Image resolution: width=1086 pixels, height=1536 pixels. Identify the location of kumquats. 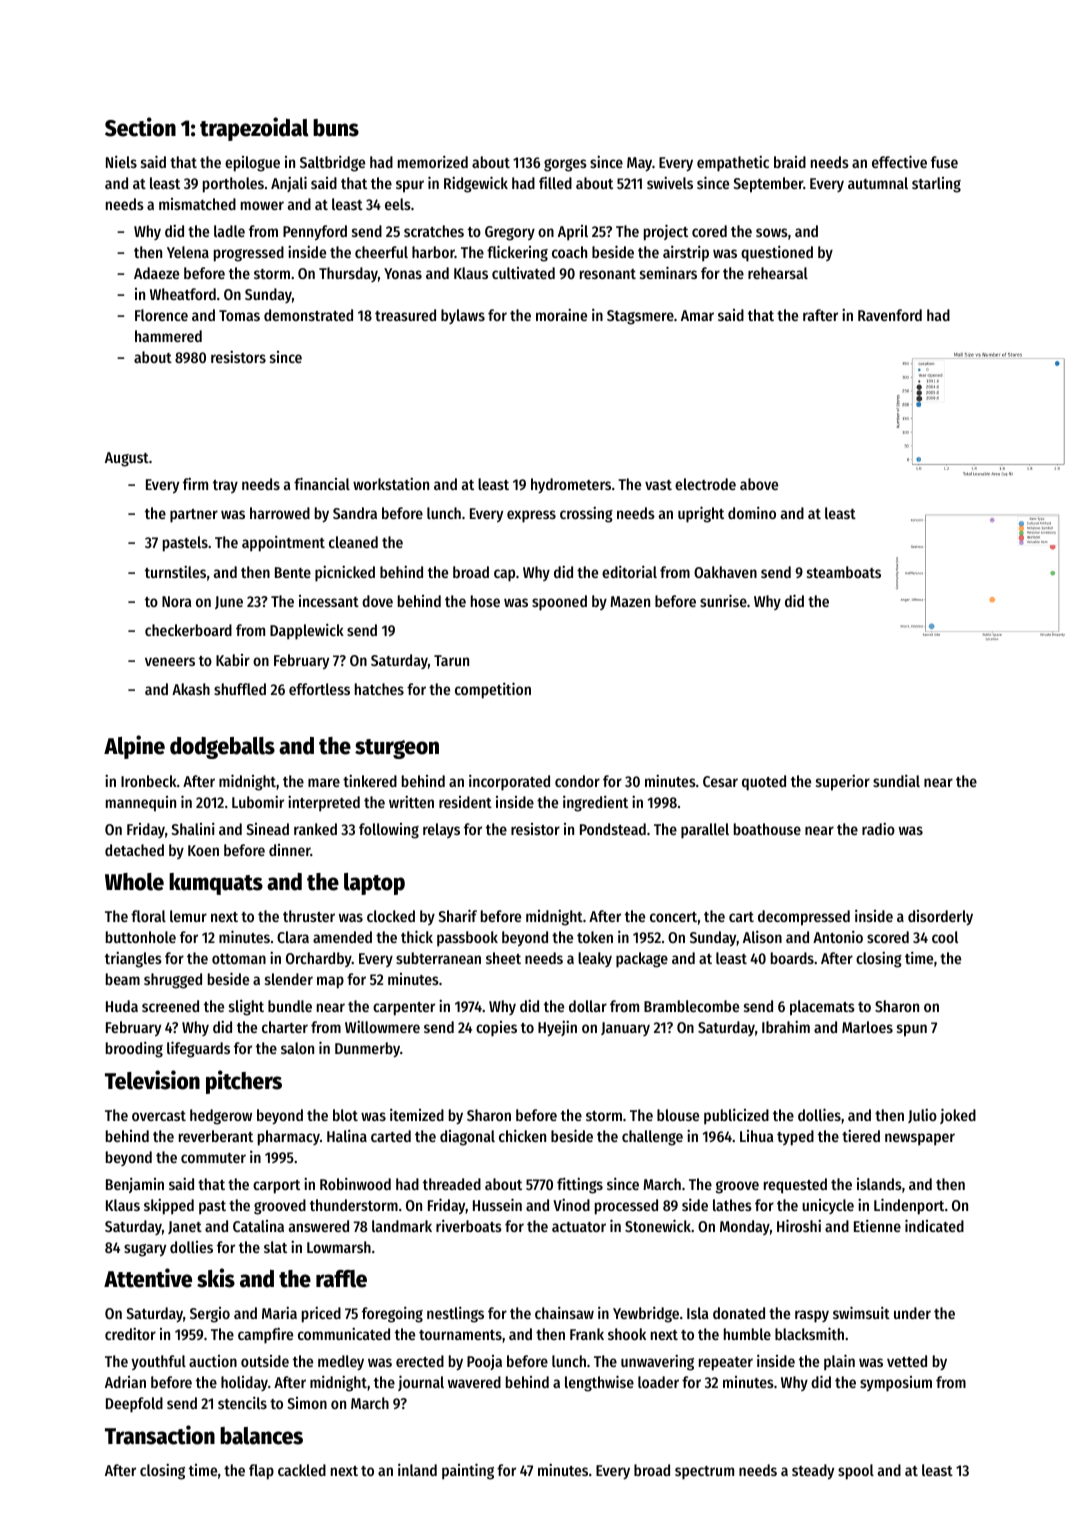
(216, 884).
